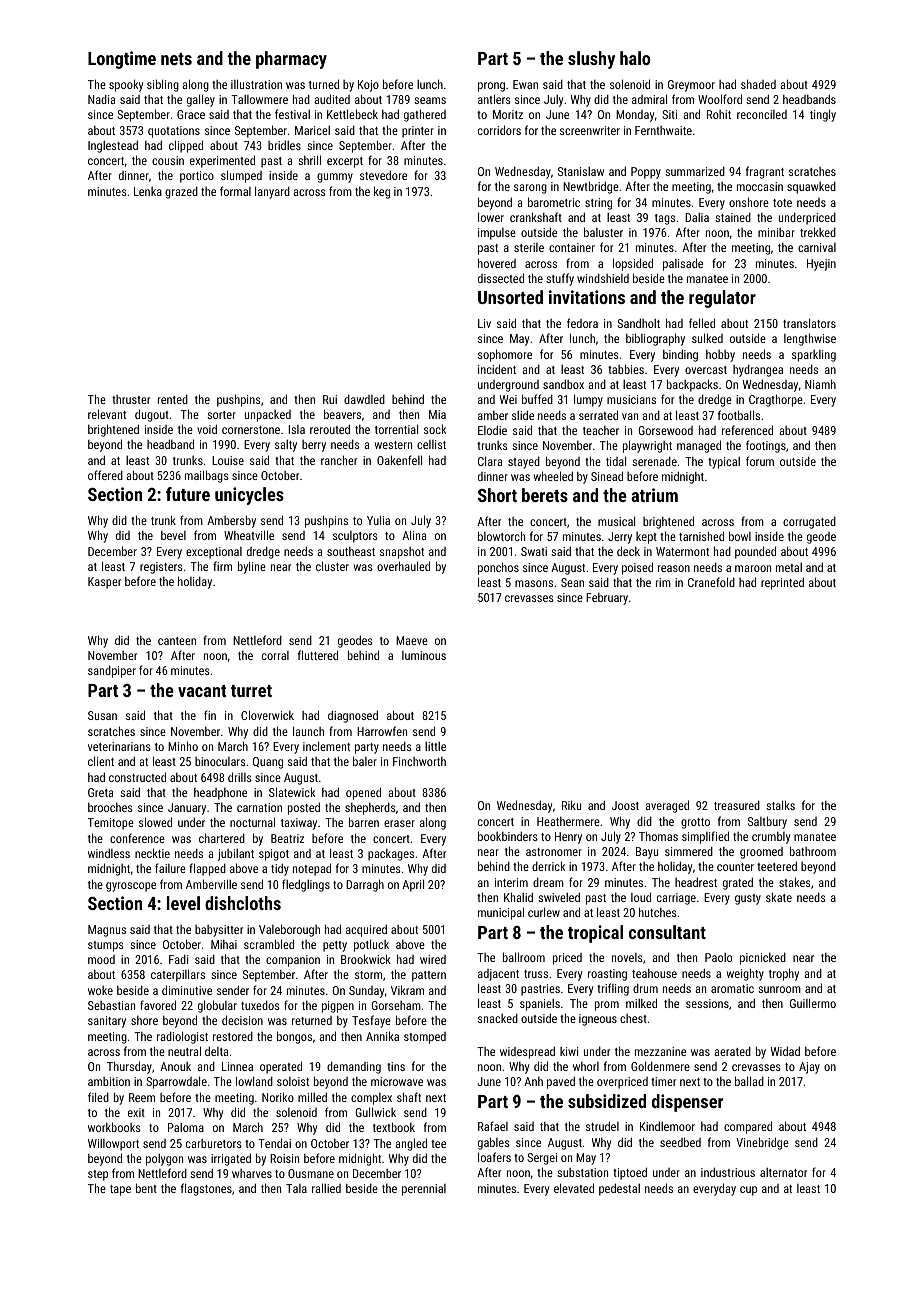 The width and height of the image is (924, 1308). Describe the element at coordinates (424, 1190) in the image. I see `perennial` at that location.
